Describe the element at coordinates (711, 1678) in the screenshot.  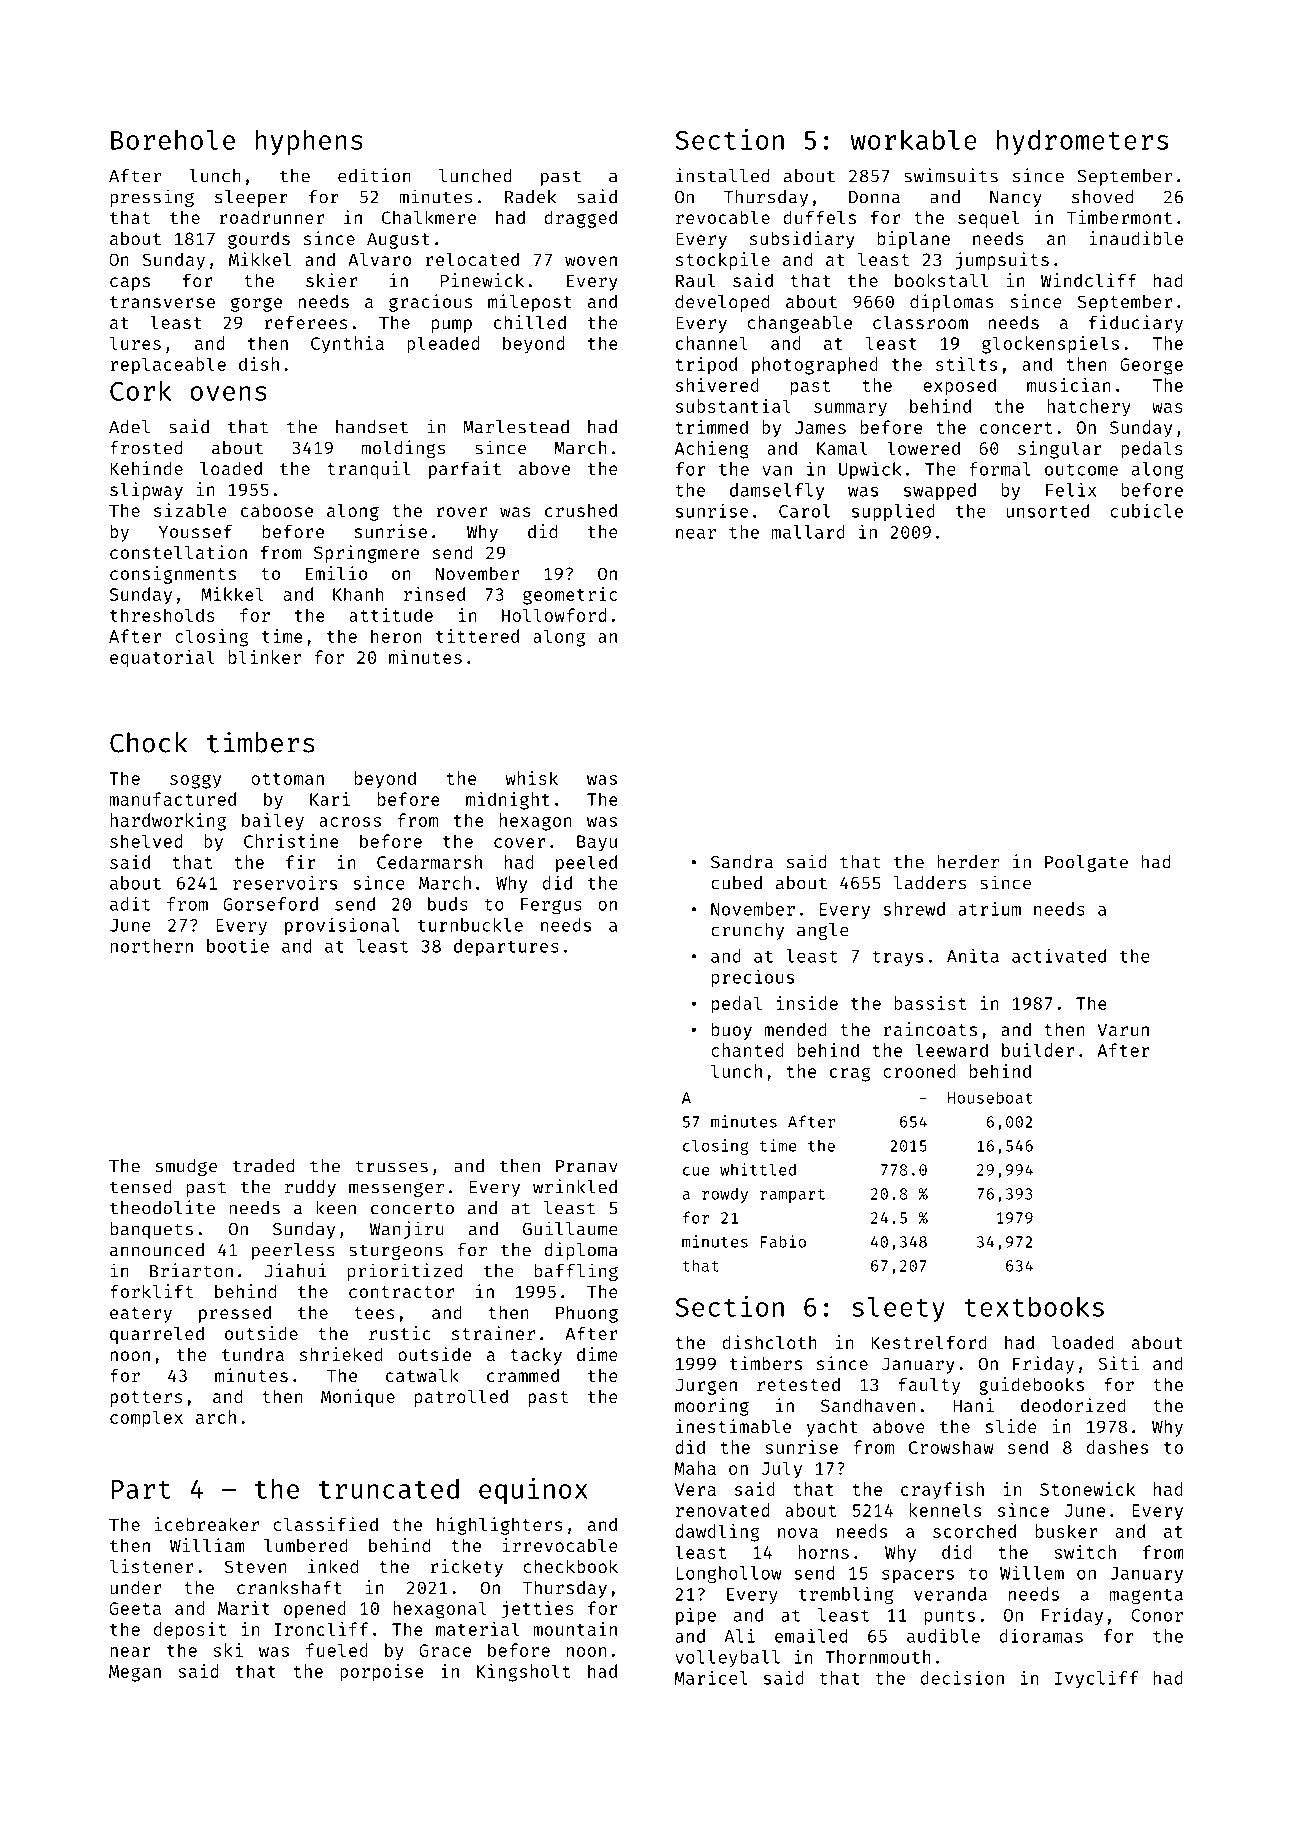
I see `Maricel` at that location.
